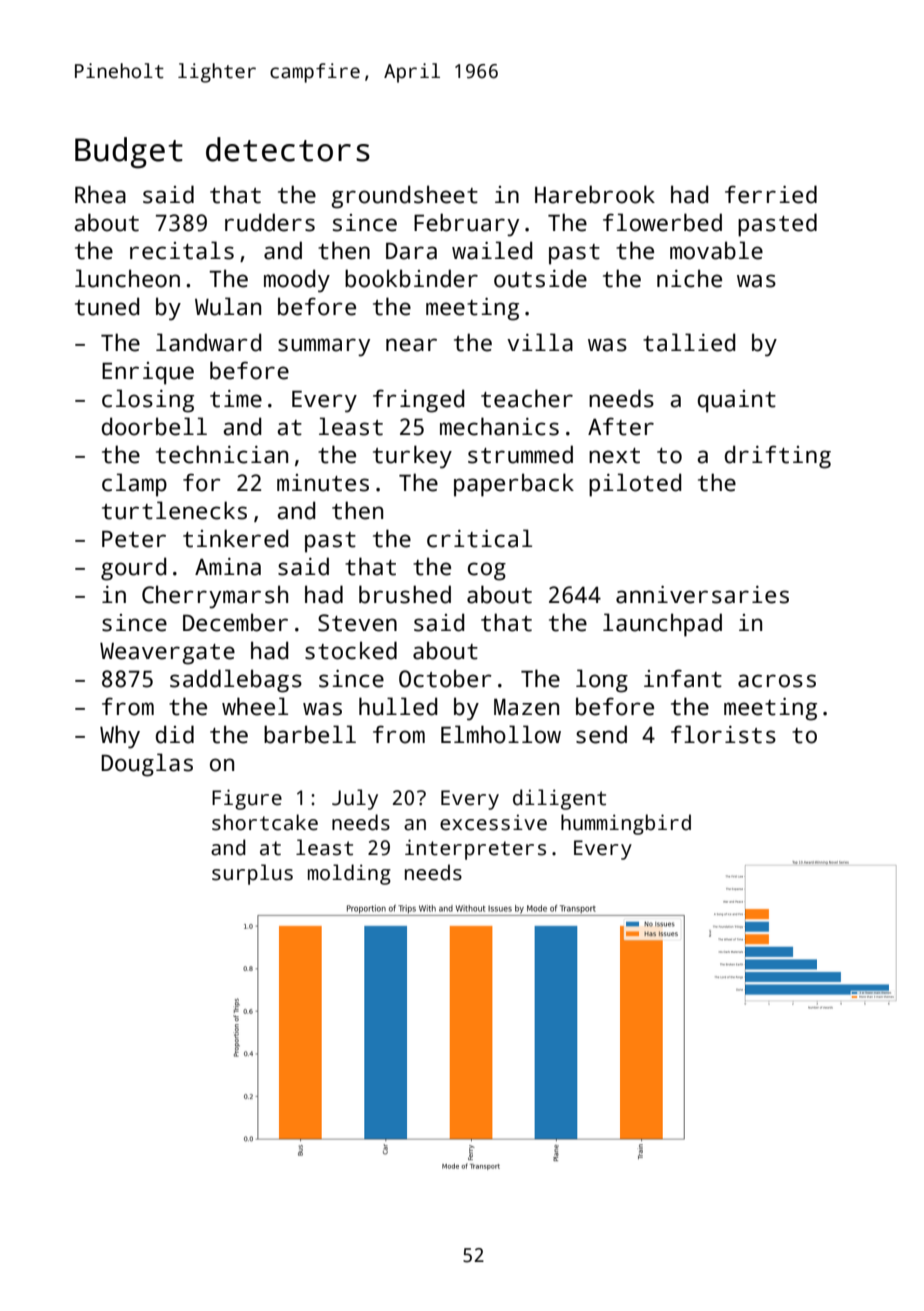 Image resolution: width=924 pixels, height=1311 pixels. Describe the element at coordinates (310, 734) in the image. I see `barbell` at that location.
